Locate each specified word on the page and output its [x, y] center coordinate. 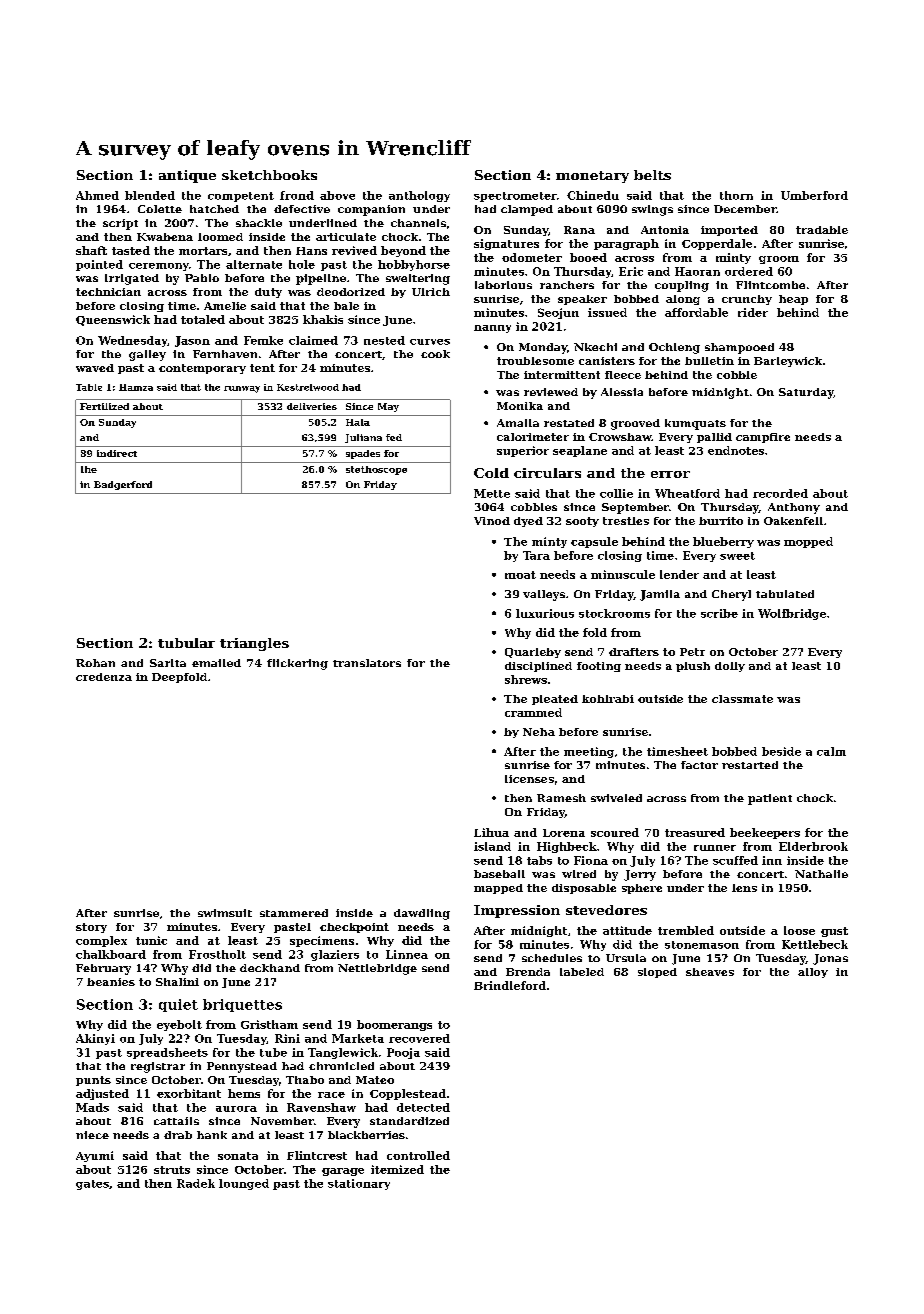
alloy [813, 973]
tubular [186, 643]
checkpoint [354, 928]
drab [178, 1135]
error [670, 474]
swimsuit [225, 913]
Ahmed [97, 195]
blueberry [723, 542]
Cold [491, 473]
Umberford [814, 195]
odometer [532, 257]
